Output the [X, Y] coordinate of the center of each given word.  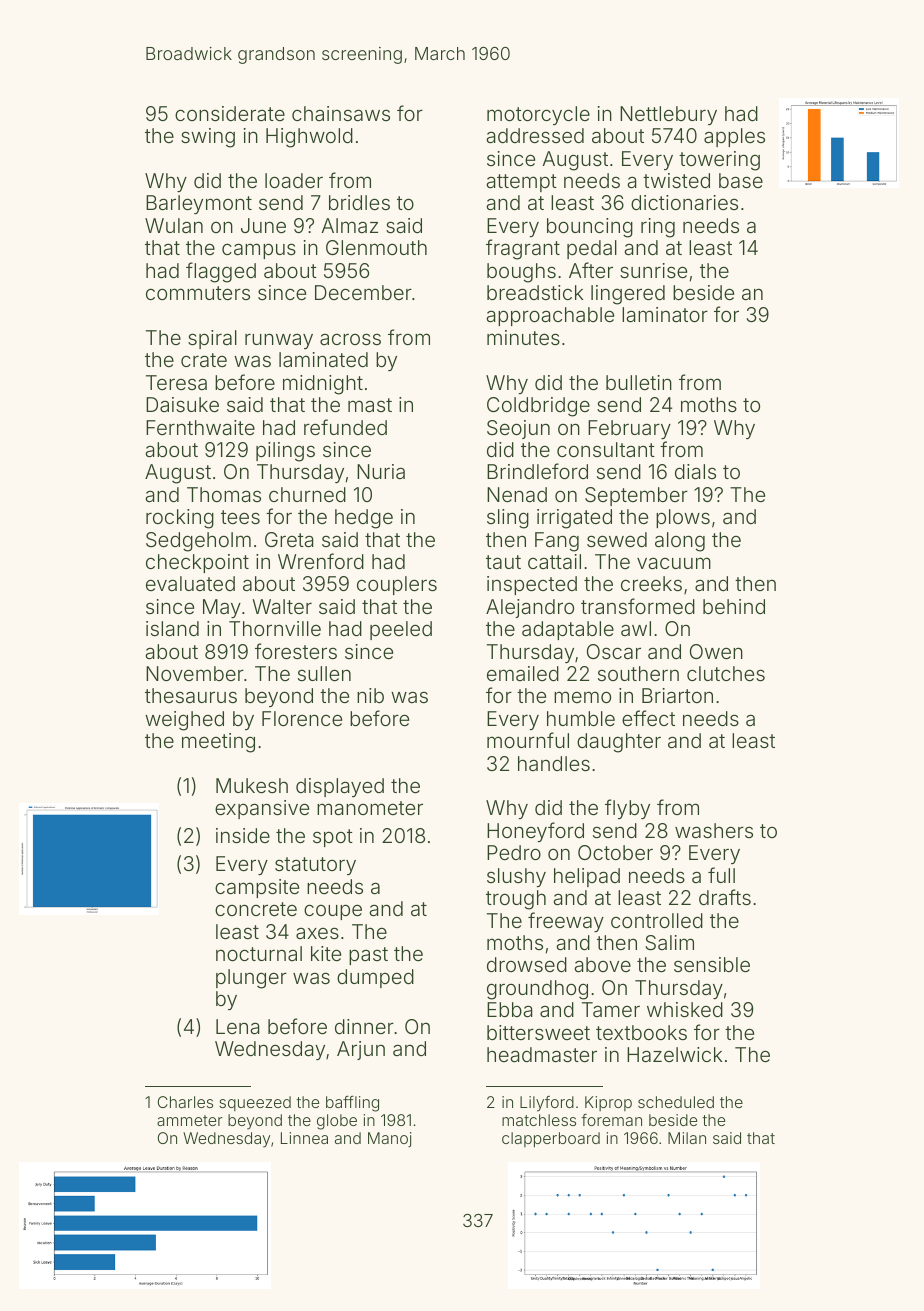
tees [240, 517]
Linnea [304, 1138]
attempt [521, 183]
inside [243, 835]
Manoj [390, 1139]
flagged [221, 272]
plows [683, 518]
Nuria [381, 471]
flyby [627, 809]
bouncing [590, 228]
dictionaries [684, 202]
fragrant [523, 249]
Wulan [174, 225]
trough [516, 900]
